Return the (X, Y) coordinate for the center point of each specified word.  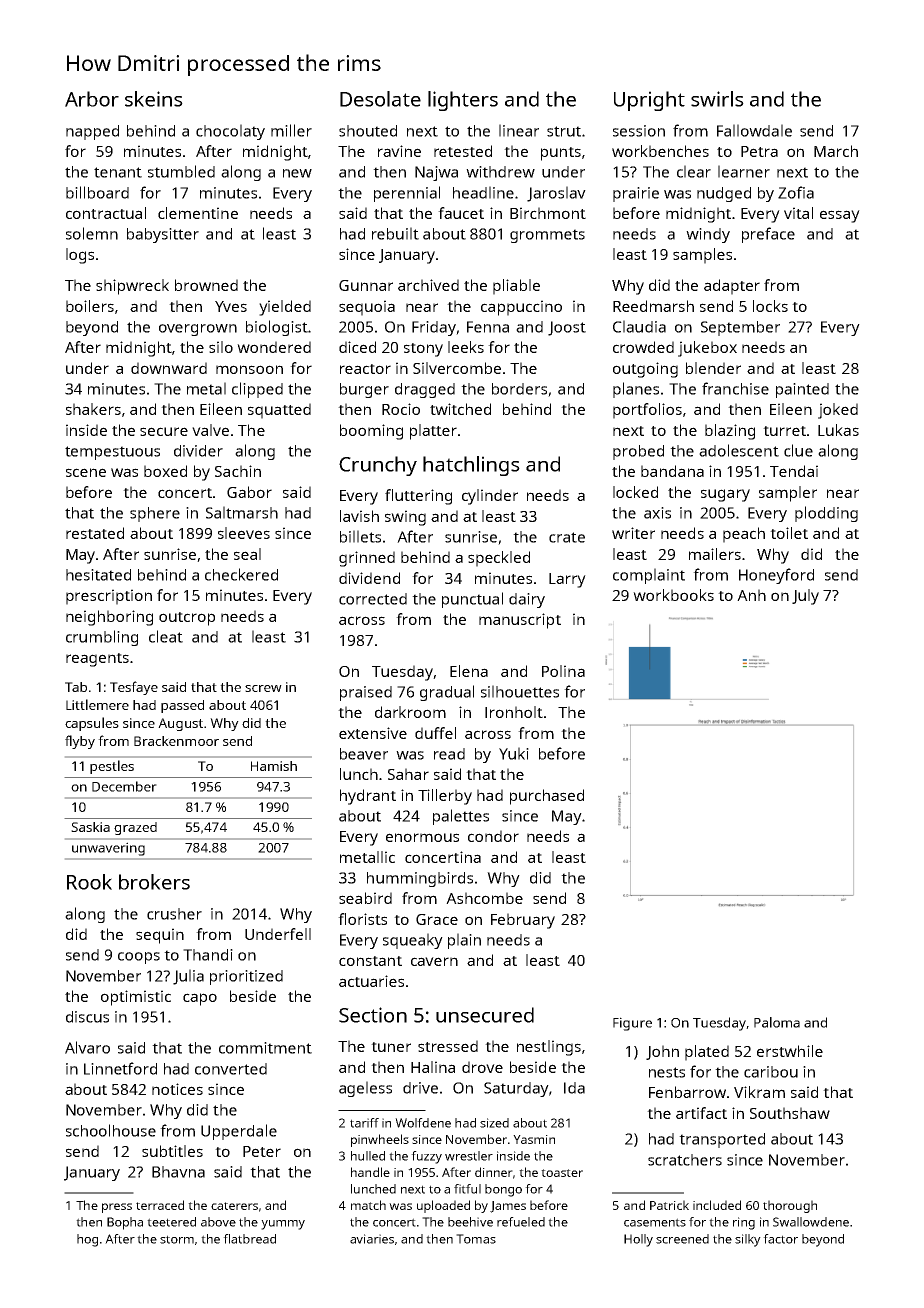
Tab (76, 687)
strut (564, 131)
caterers (234, 1206)
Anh (751, 595)
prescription (109, 597)
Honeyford (776, 576)
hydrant (368, 797)
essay (840, 216)
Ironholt (514, 712)
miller (291, 130)
